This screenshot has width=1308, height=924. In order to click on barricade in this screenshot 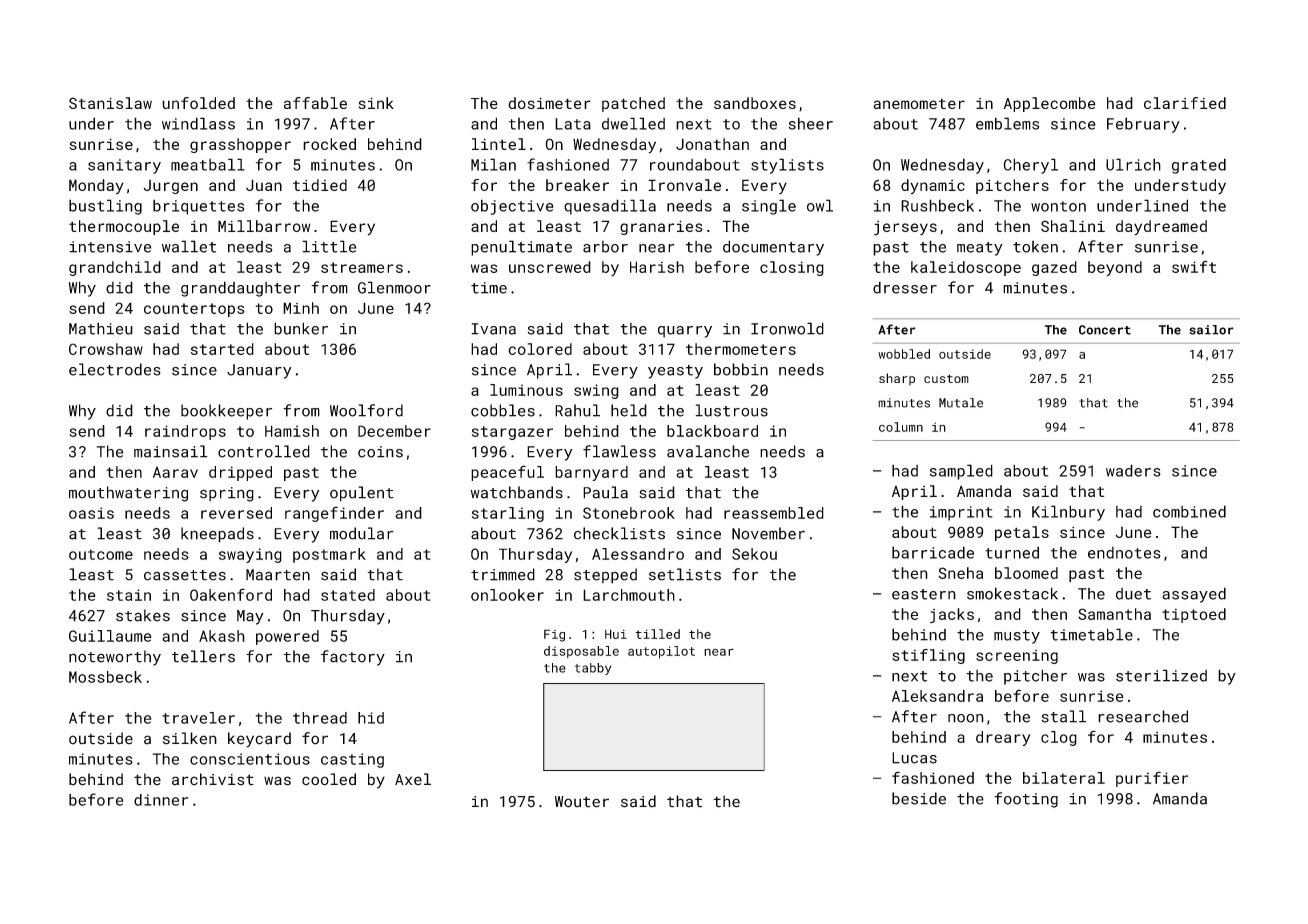, I will do `click(933, 552)`.
